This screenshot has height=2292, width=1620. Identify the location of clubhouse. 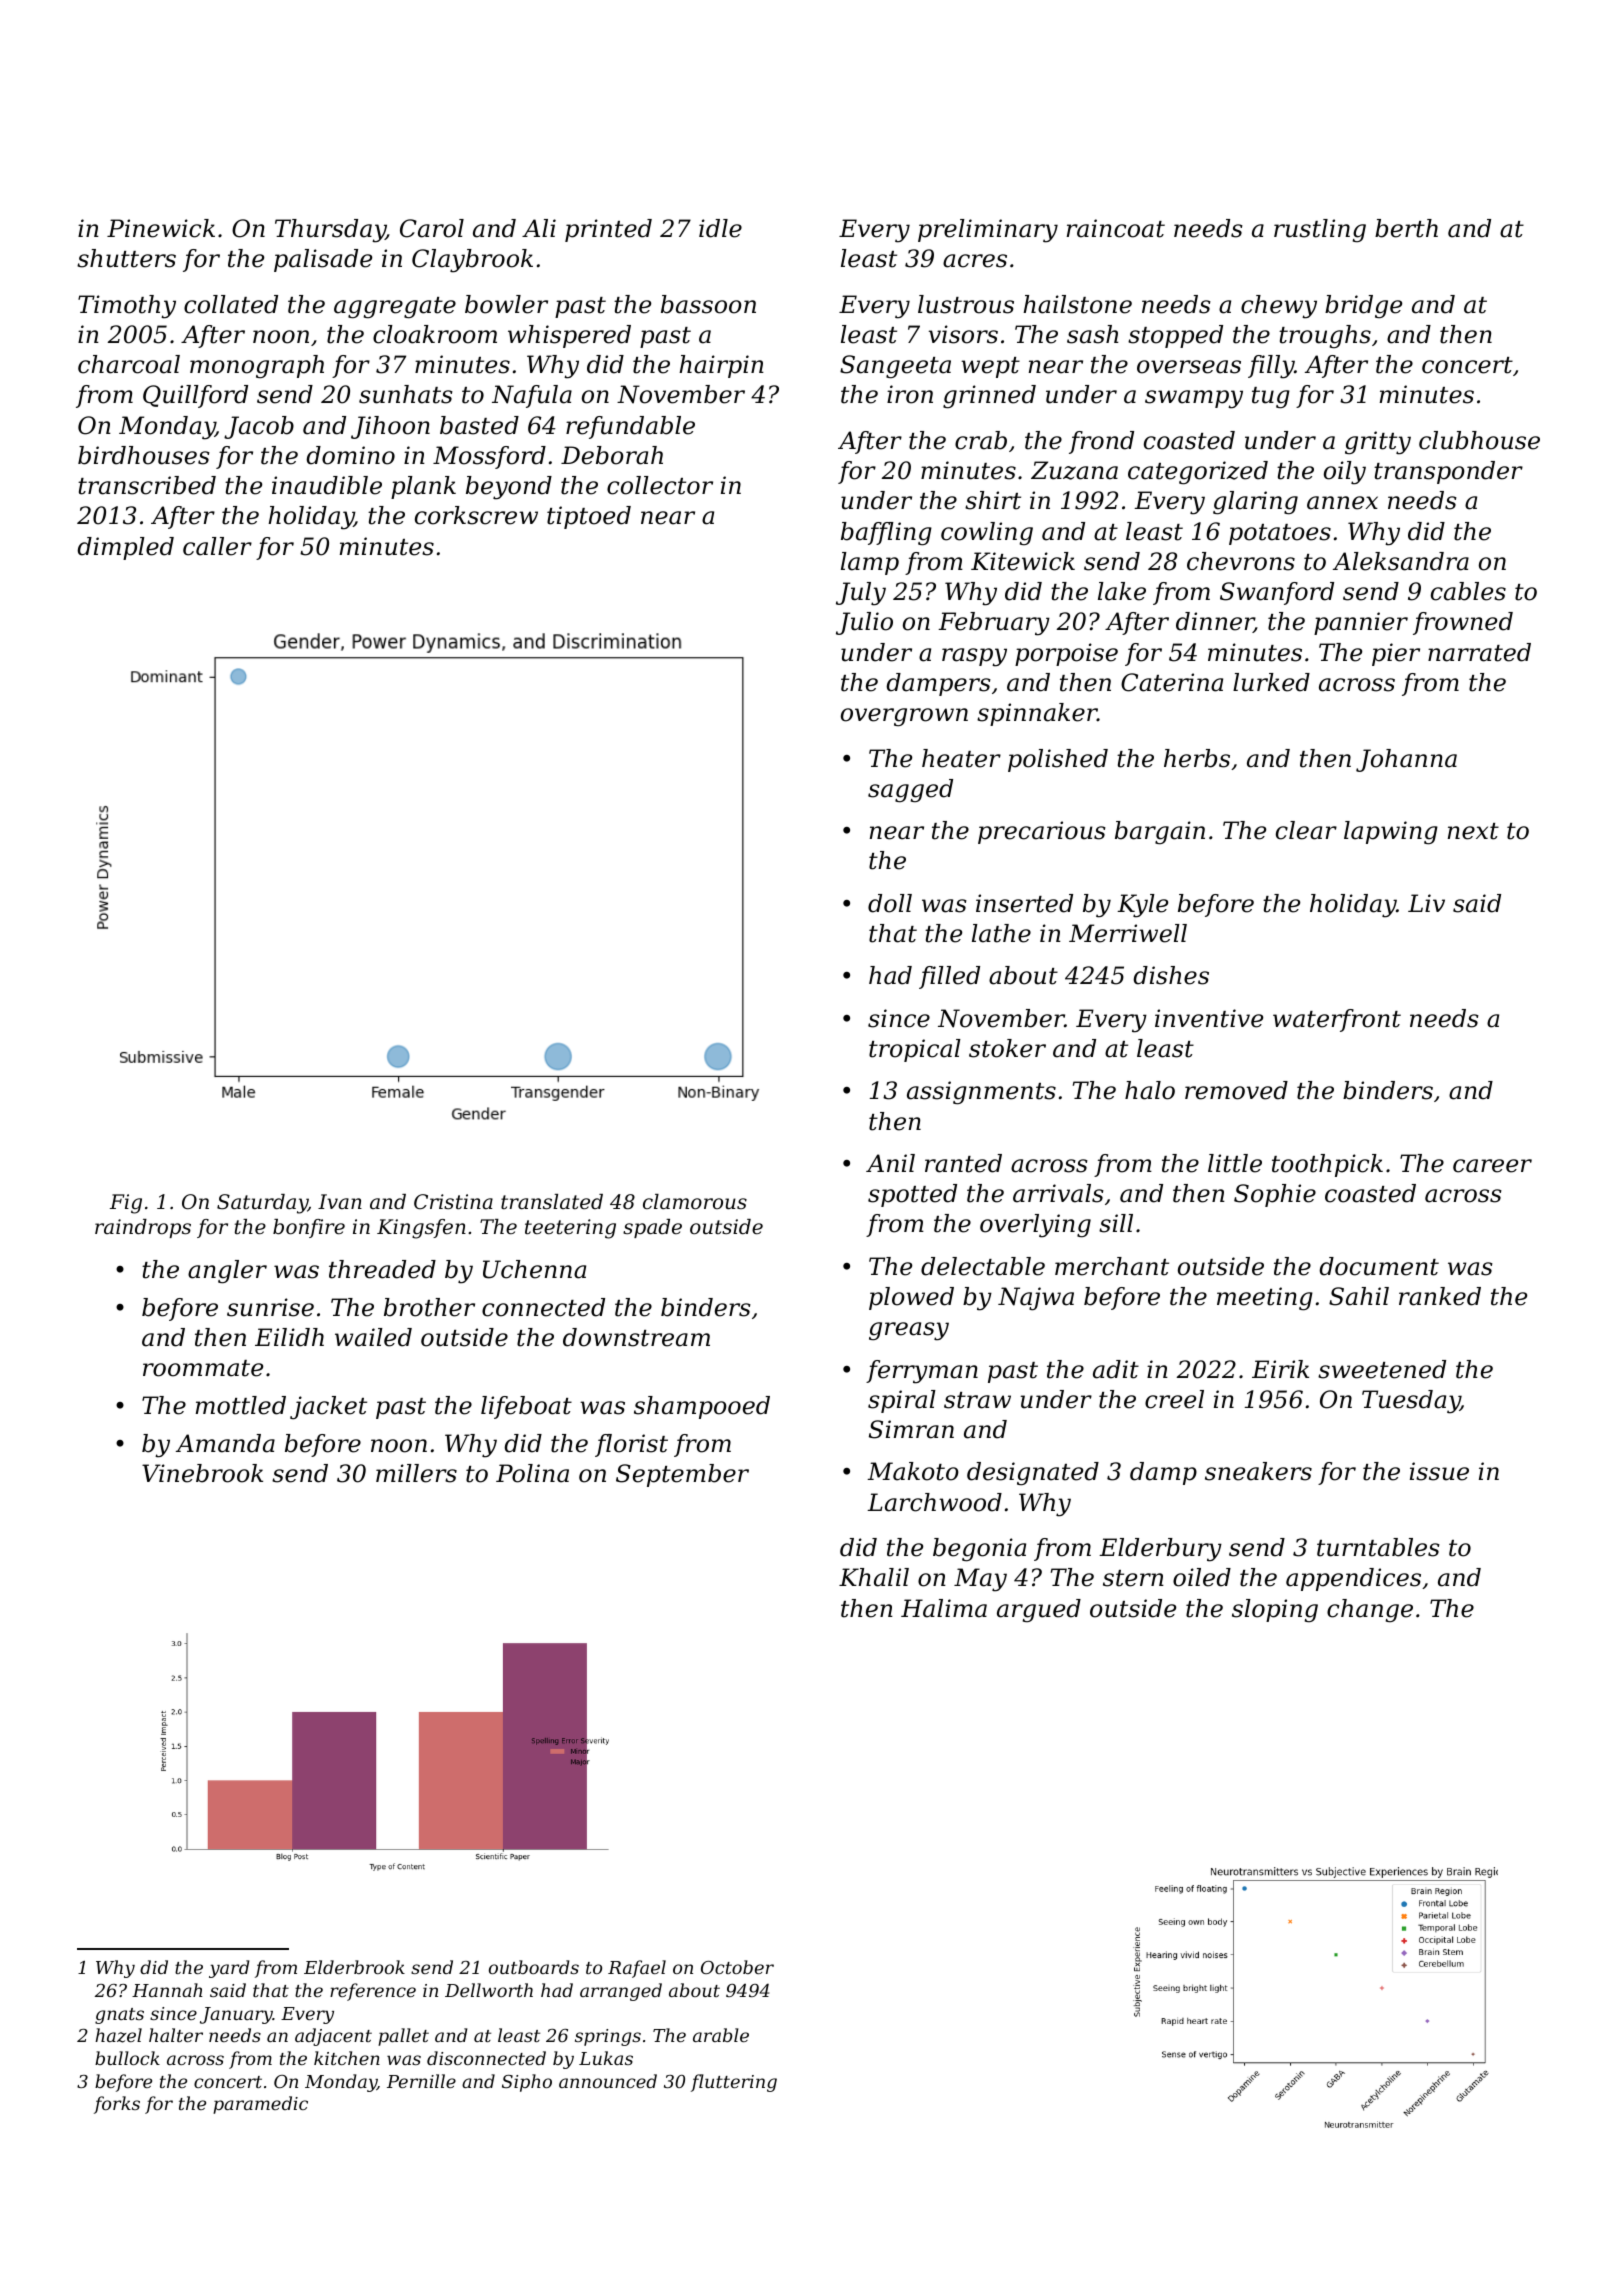
(1479, 440).
